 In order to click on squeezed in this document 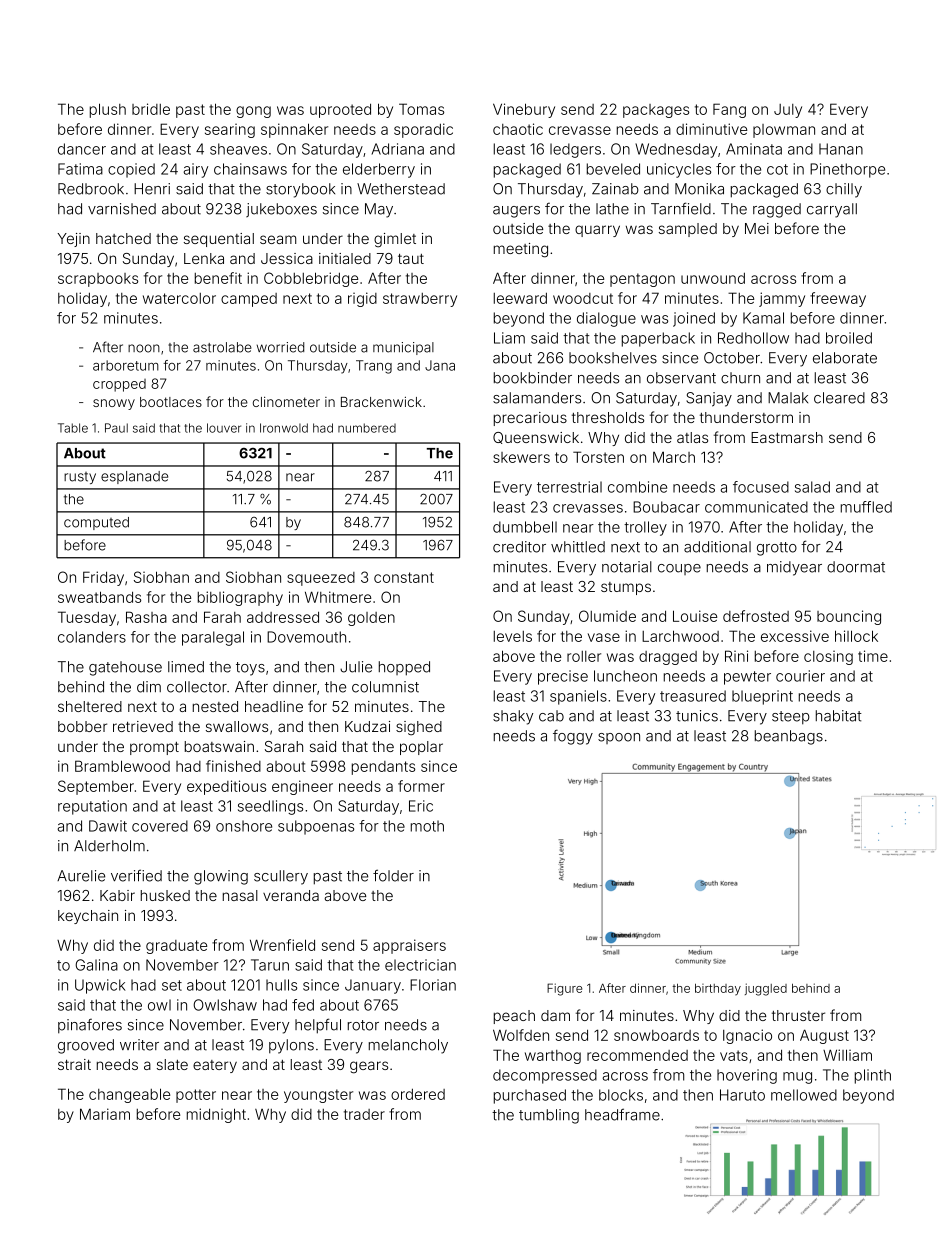, I will do `click(321, 579)`.
